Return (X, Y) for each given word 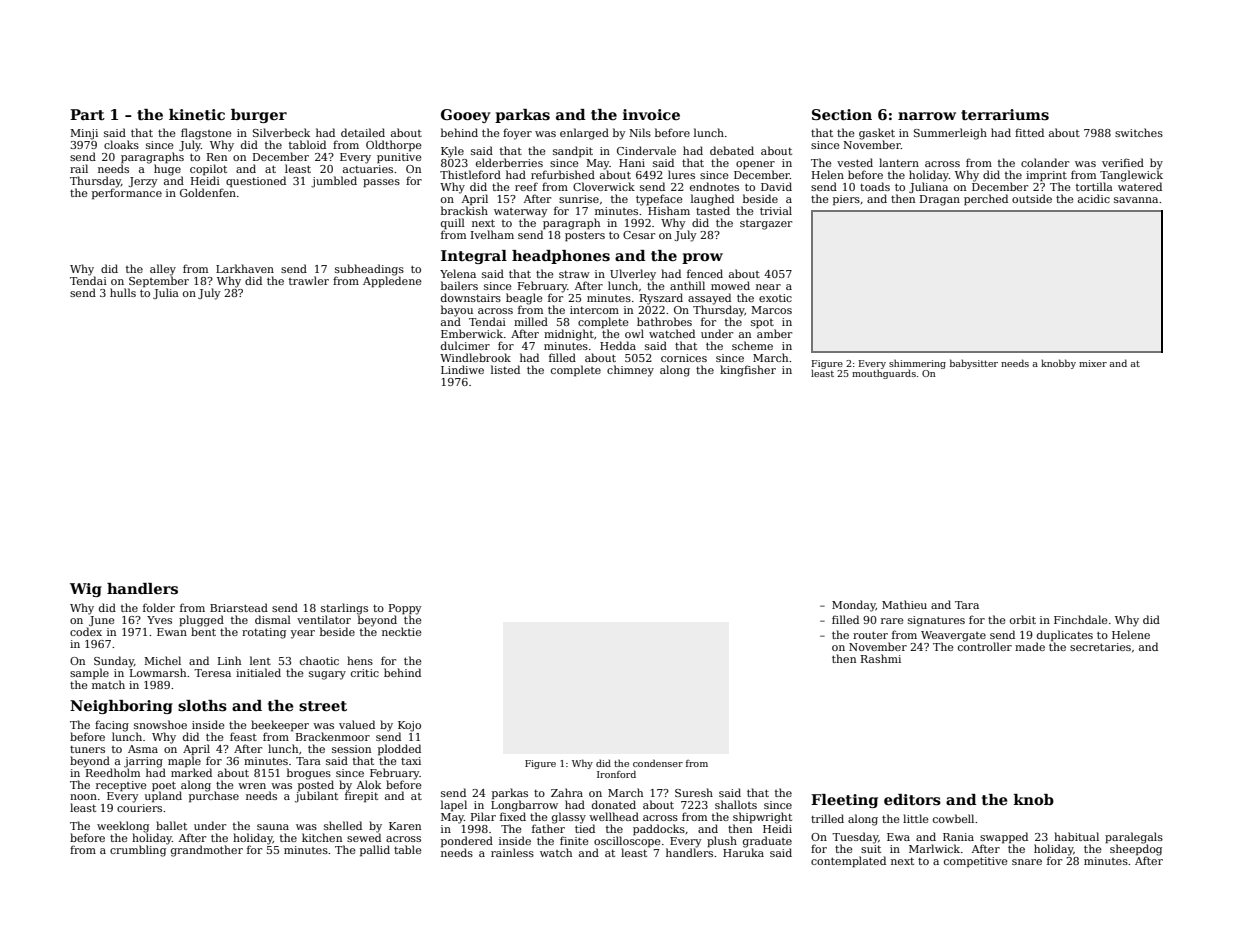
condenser (658, 763)
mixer (1093, 363)
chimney (630, 371)
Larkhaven (245, 268)
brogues (309, 774)
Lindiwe (462, 369)
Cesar (639, 235)
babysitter (974, 364)
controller (985, 646)
